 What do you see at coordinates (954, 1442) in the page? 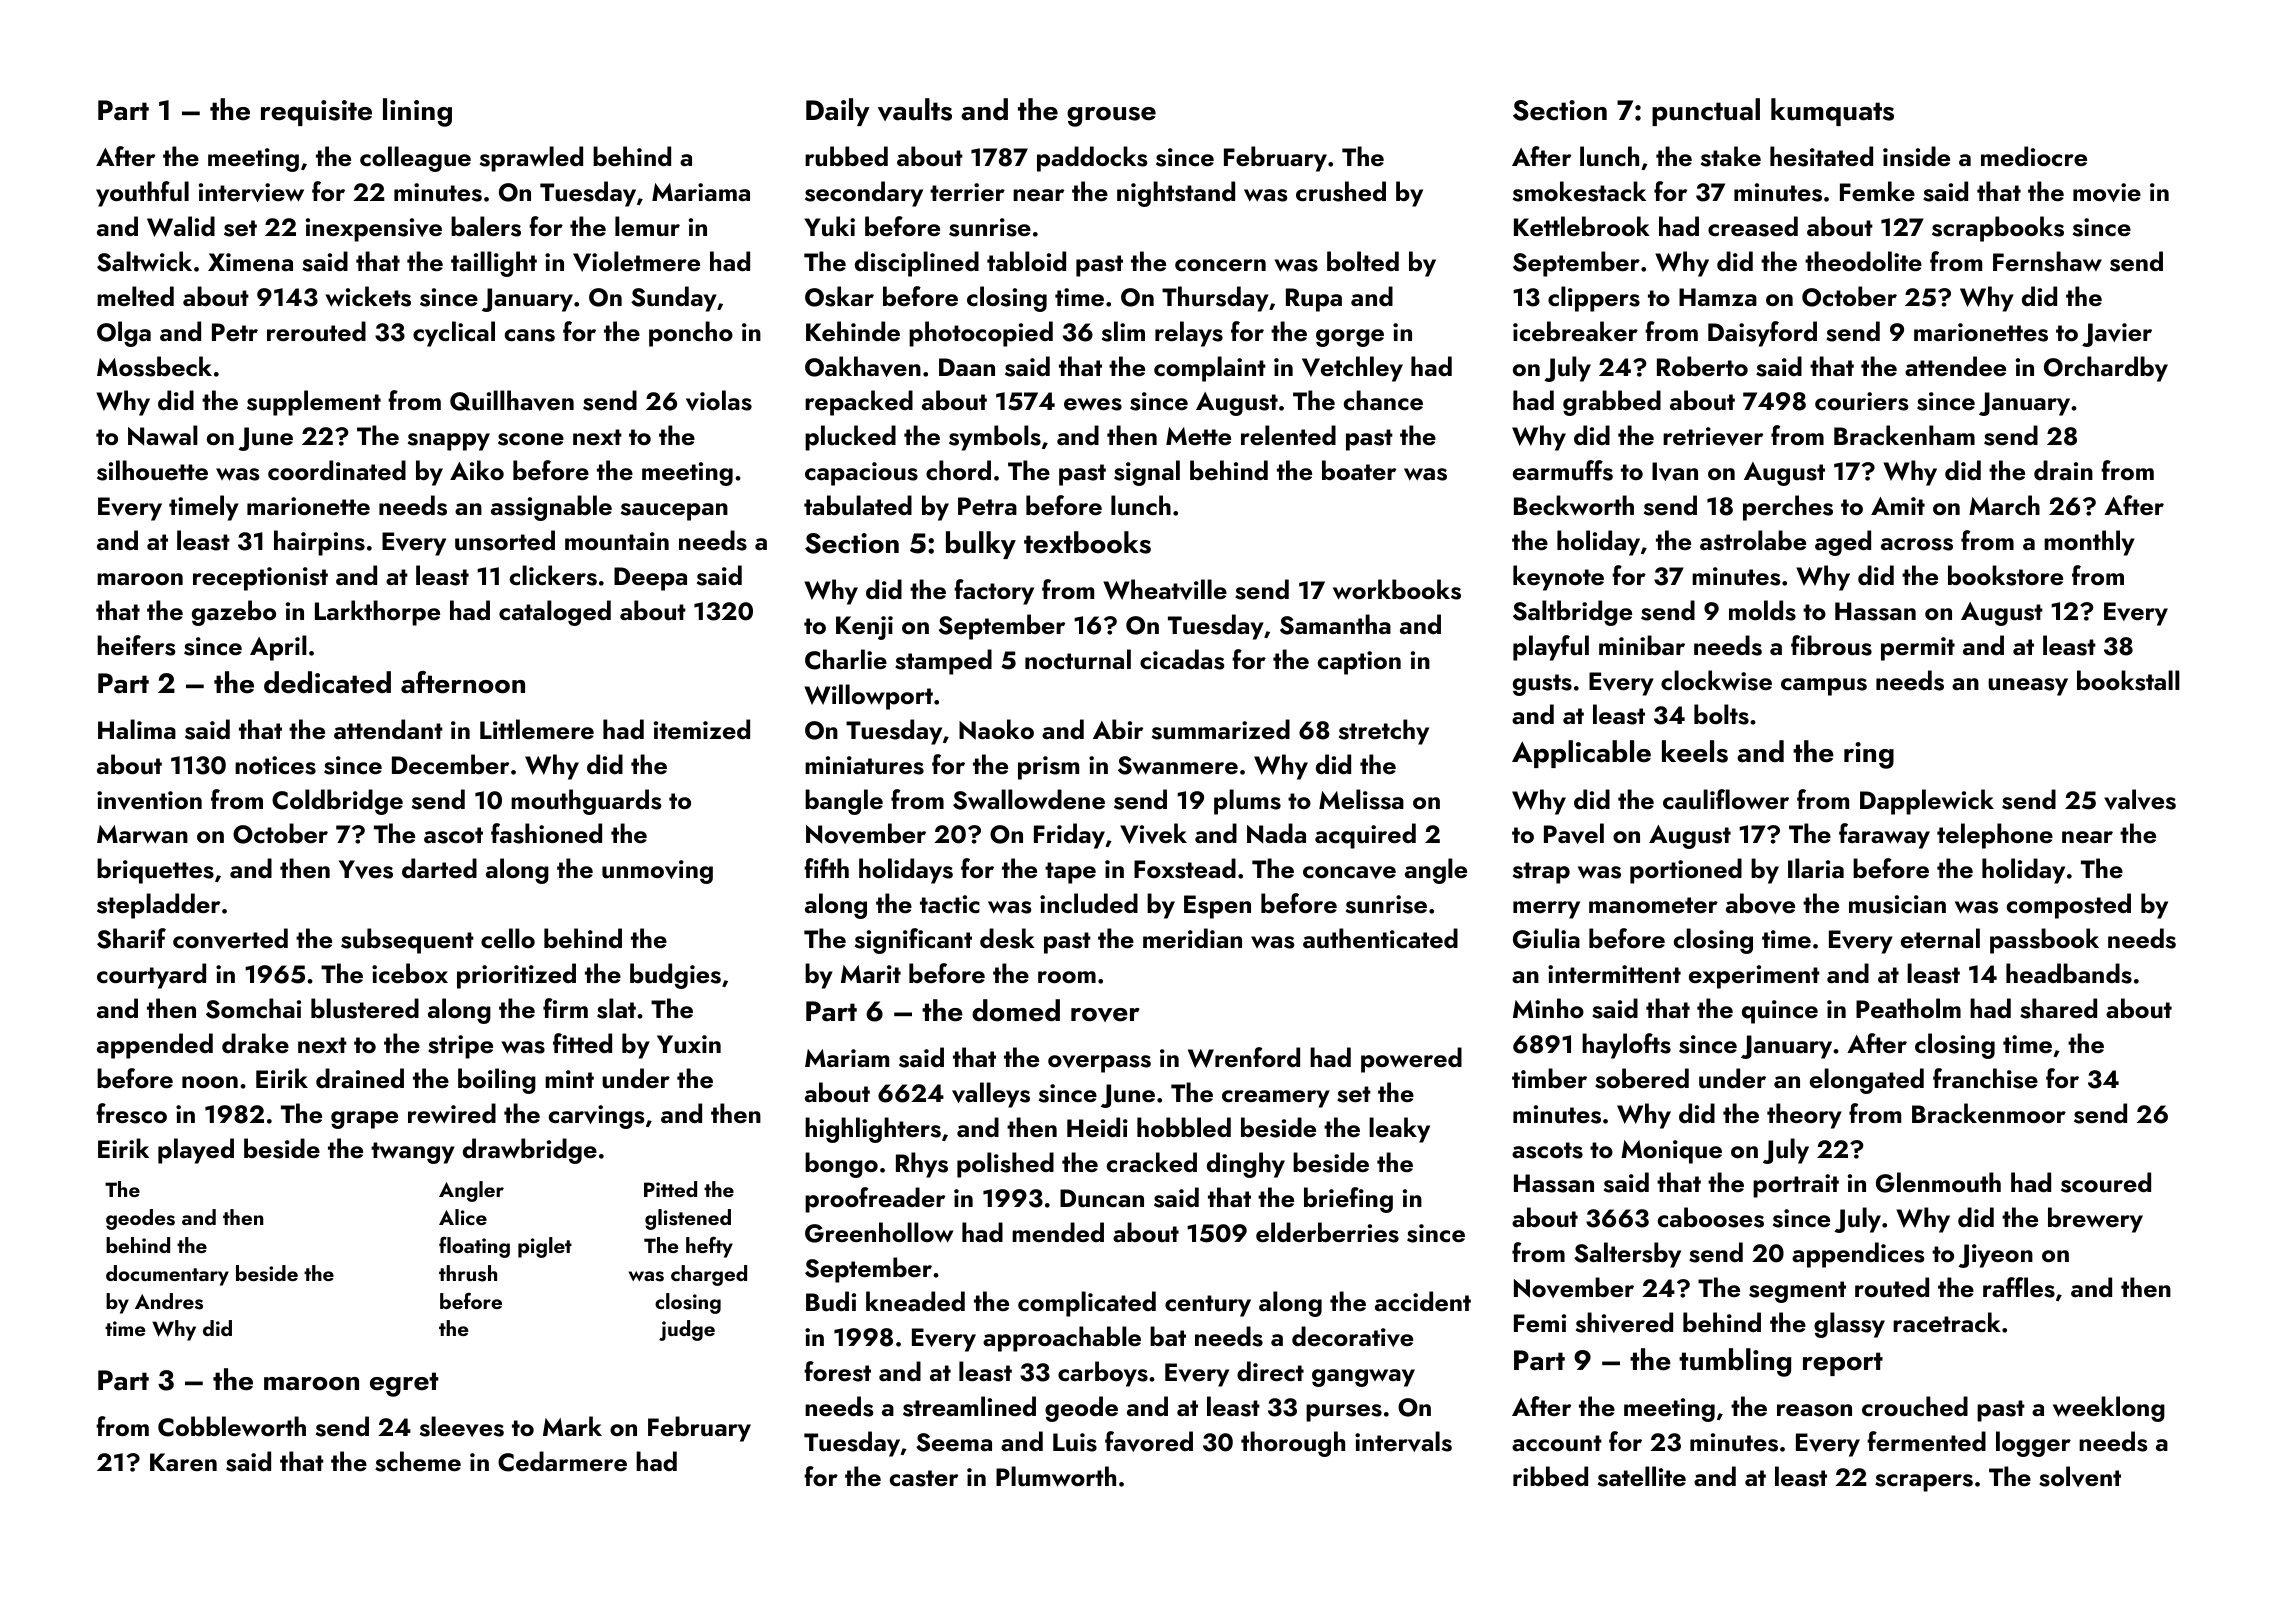
I see `Seema` at bounding box center [954, 1442].
